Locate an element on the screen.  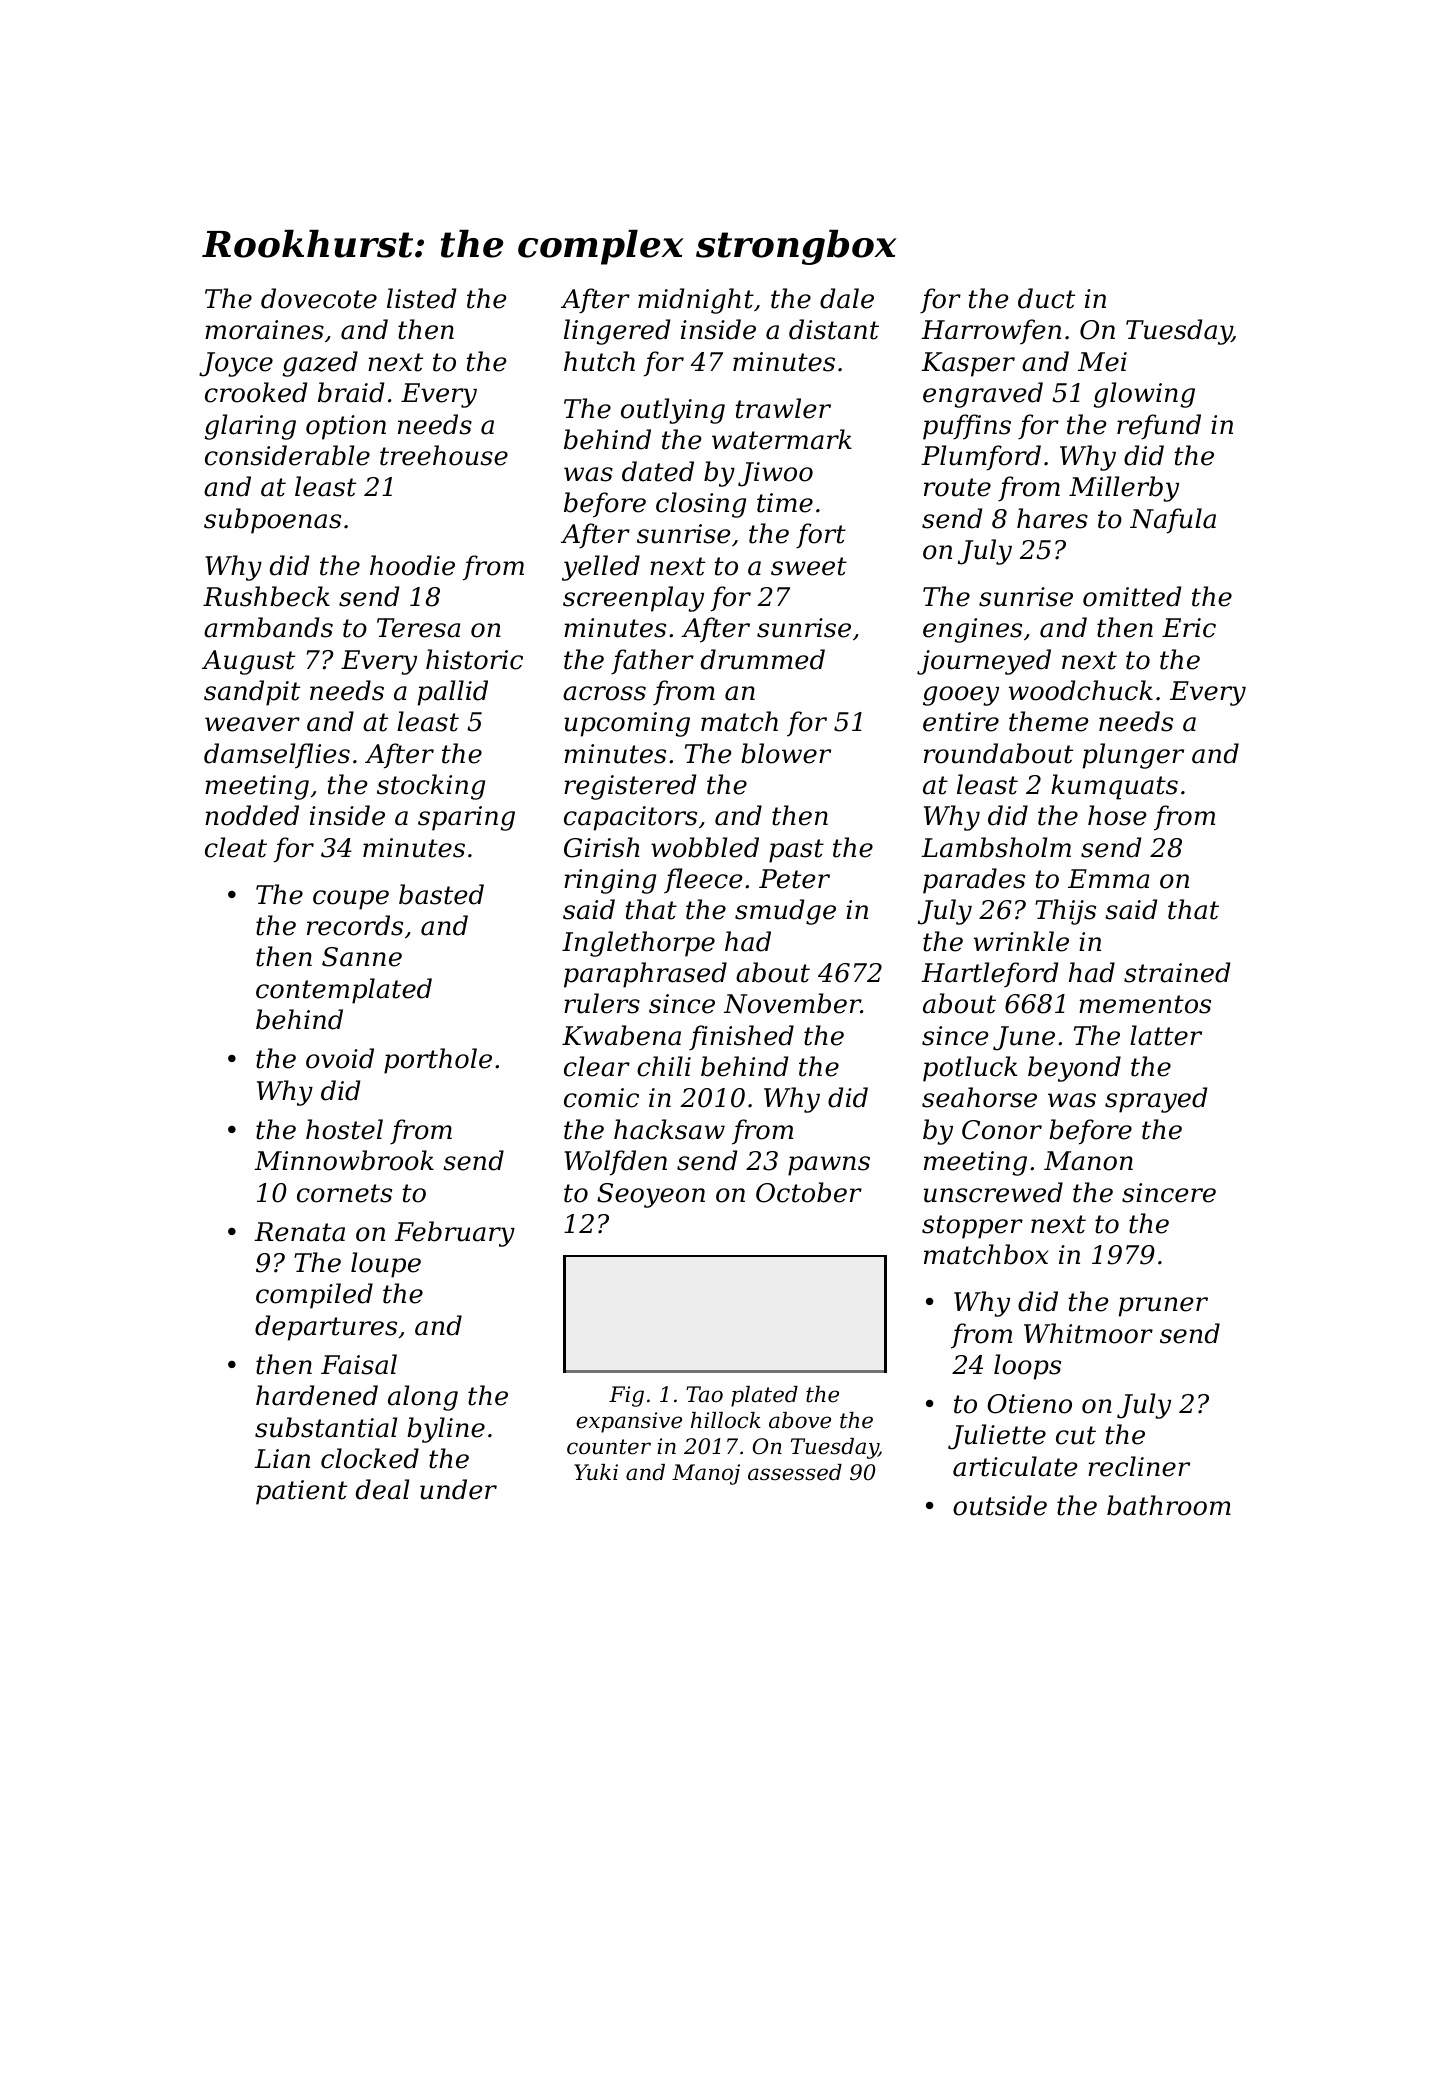
basted is located at coordinates (441, 894).
